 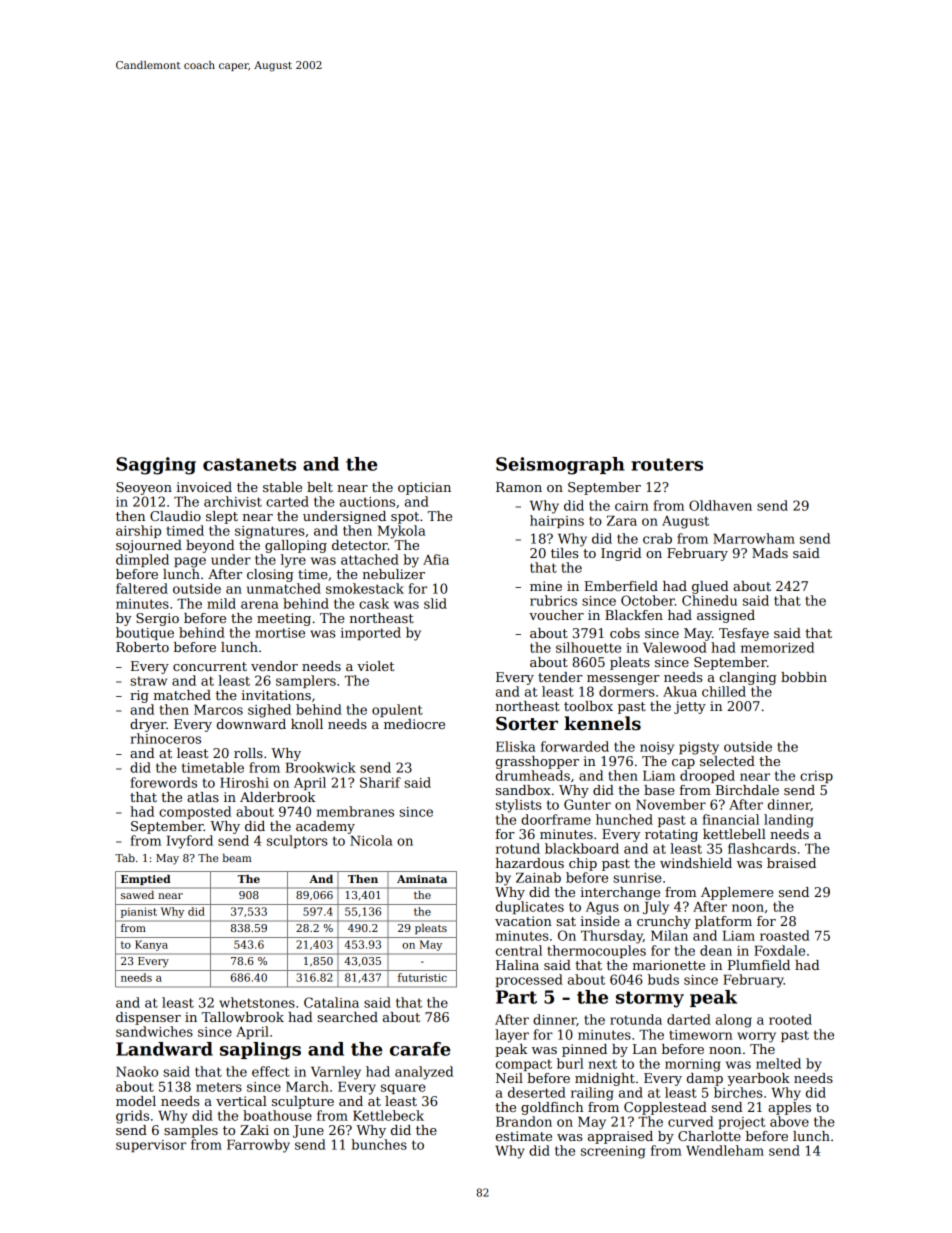 What do you see at coordinates (566, 921) in the document?
I see `sat` at bounding box center [566, 921].
